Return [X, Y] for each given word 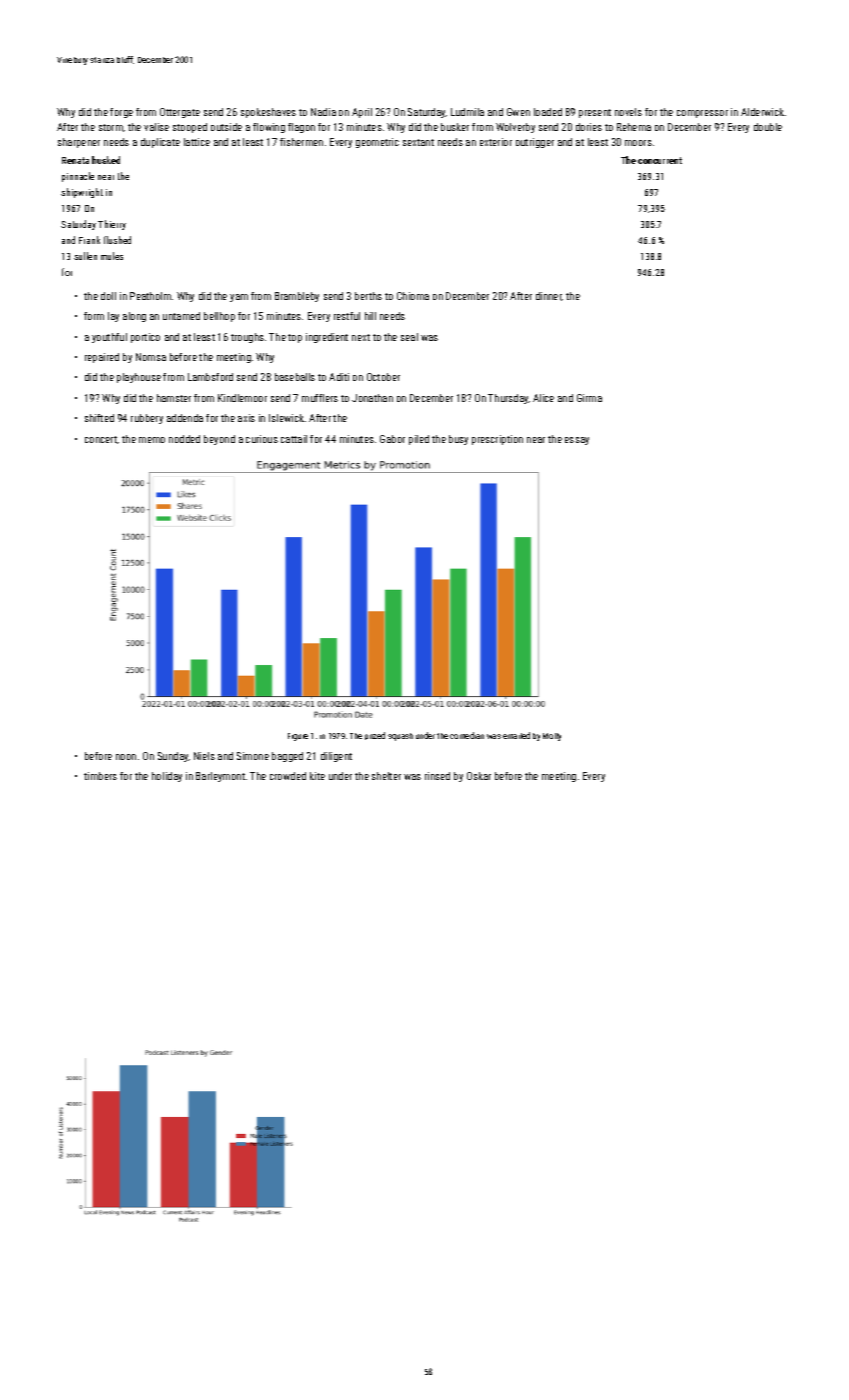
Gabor [392, 439]
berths [368, 296]
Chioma [413, 296]
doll [108, 296]
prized [375, 736]
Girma [589, 398]
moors [638, 143]
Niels [204, 756]
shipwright [82, 193]
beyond [219, 440]
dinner [549, 296]
